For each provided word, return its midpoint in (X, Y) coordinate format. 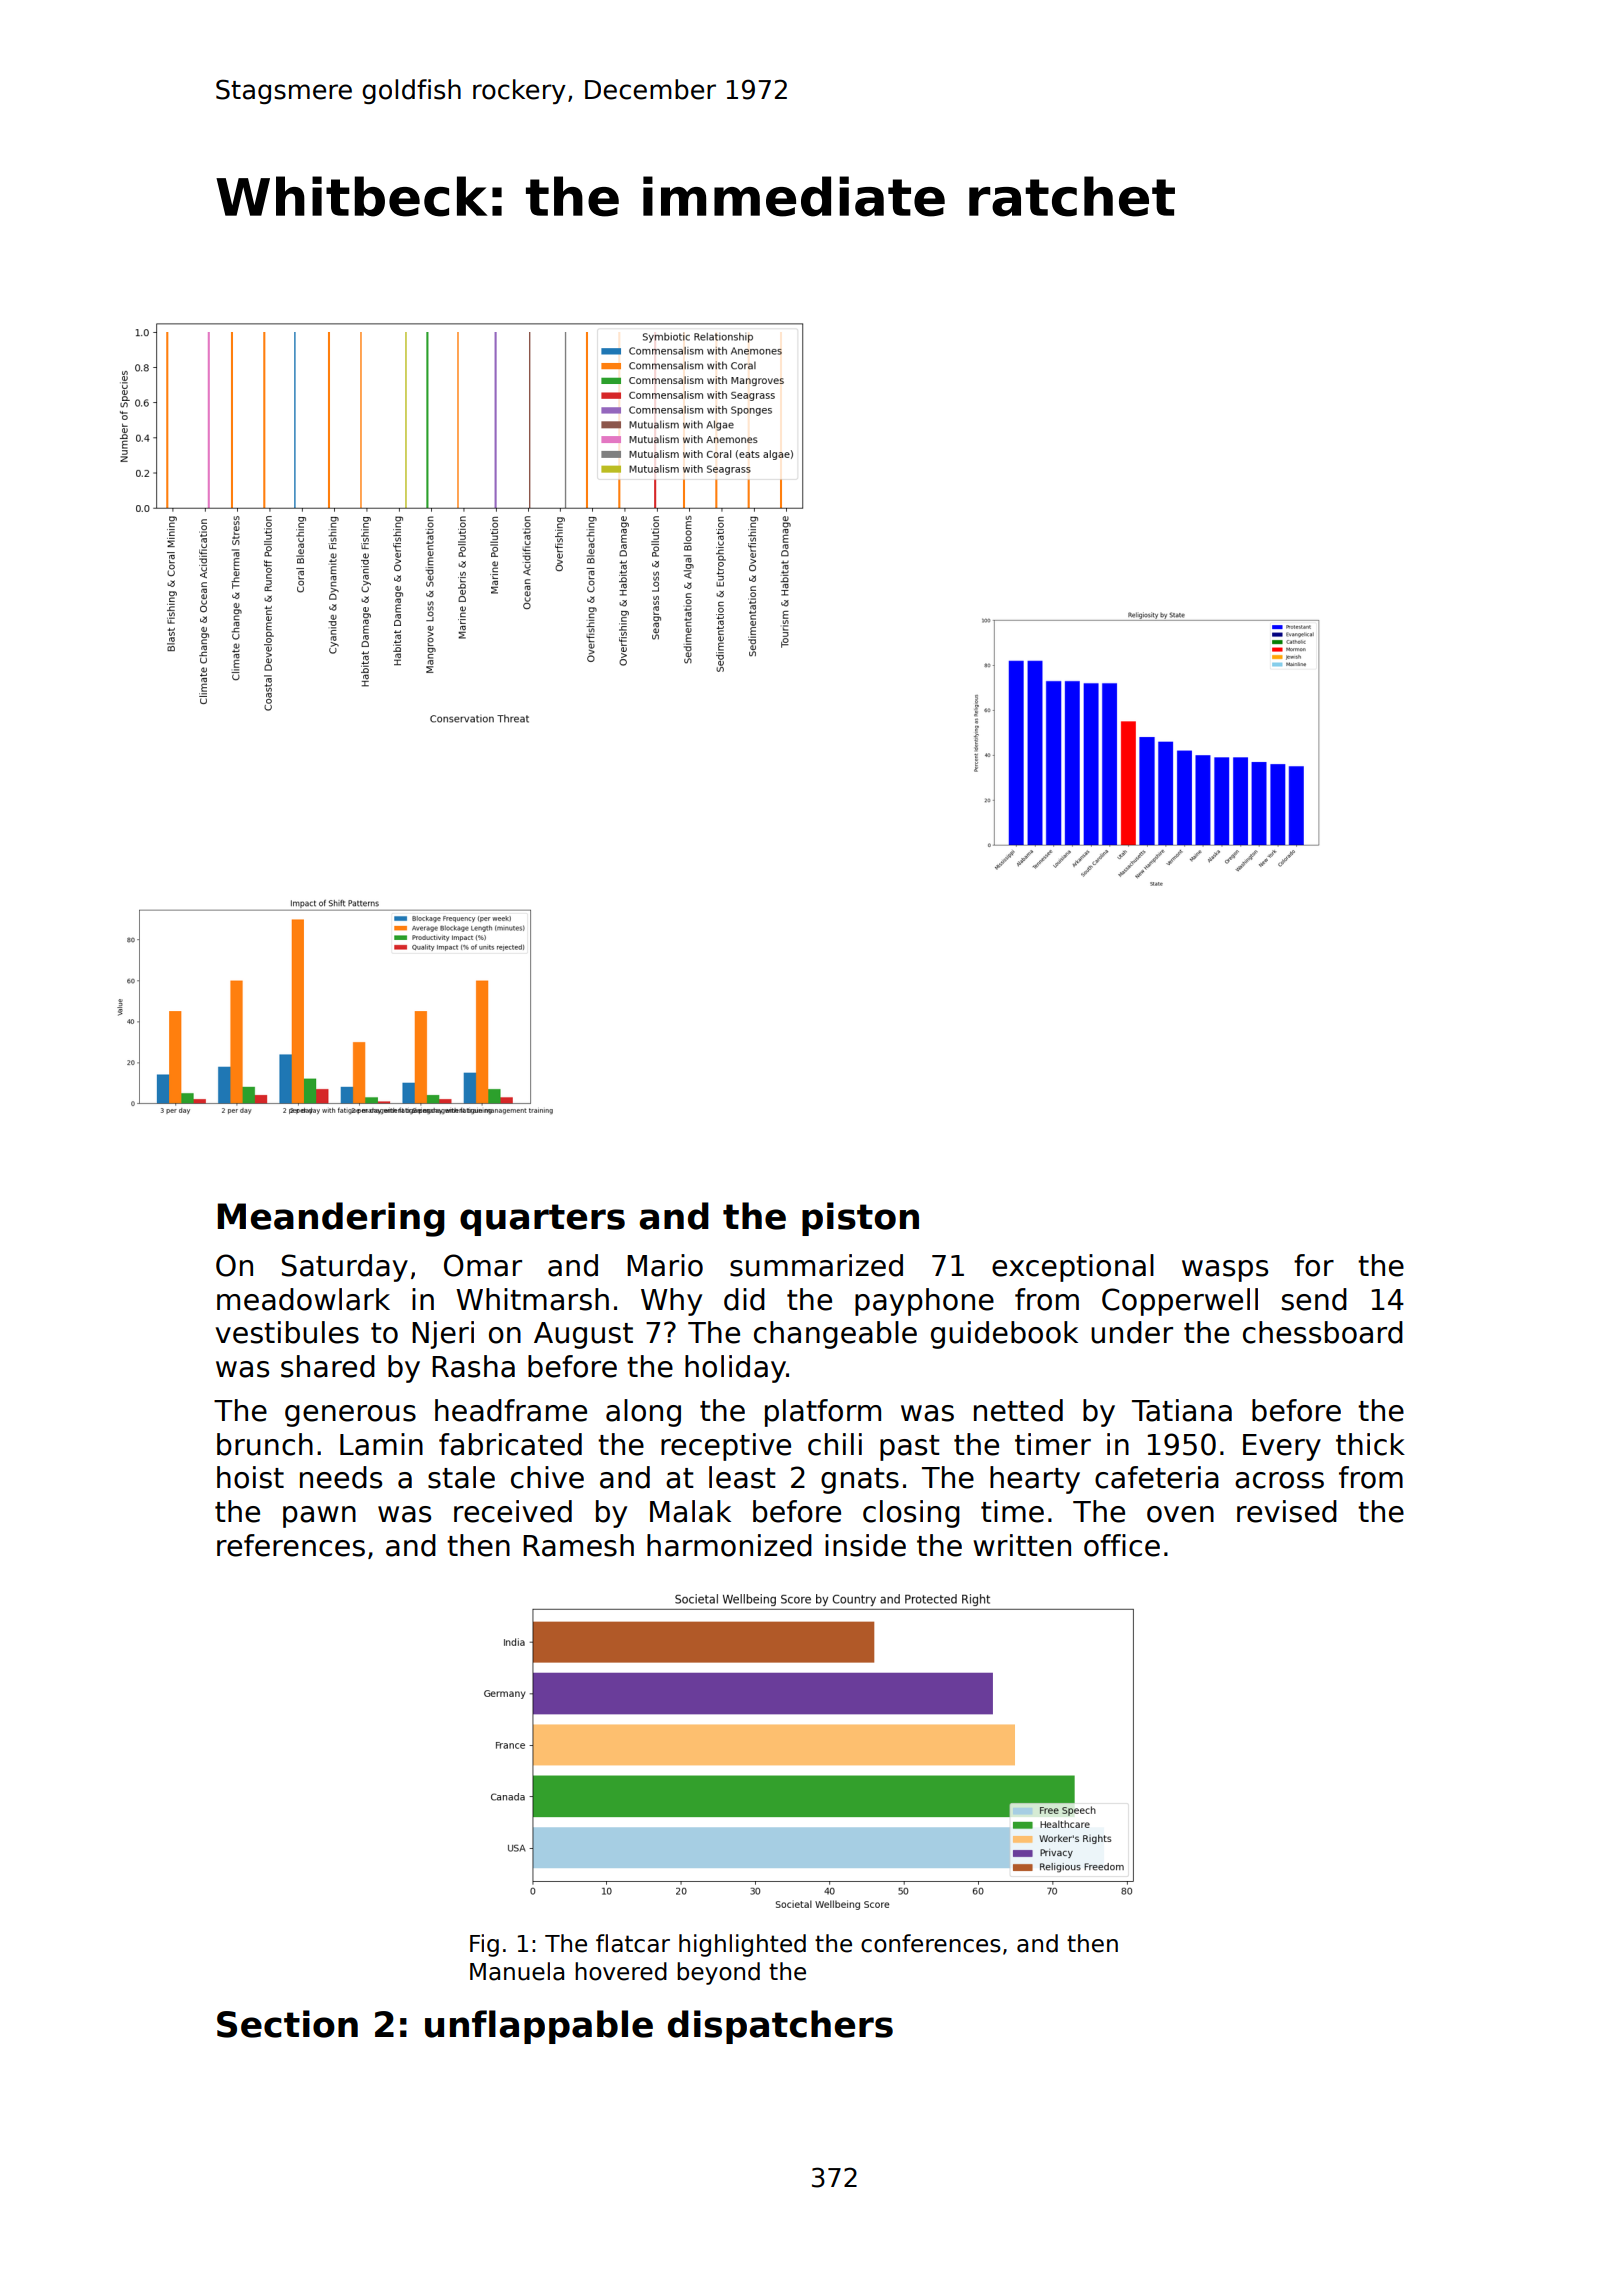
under (1132, 1332)
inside (865, 1545)
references (291, 1545)
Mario (665, 1265)
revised (1287, 1511)
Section (287, 2024)
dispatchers (780, 2027)
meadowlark (303, 1299)
